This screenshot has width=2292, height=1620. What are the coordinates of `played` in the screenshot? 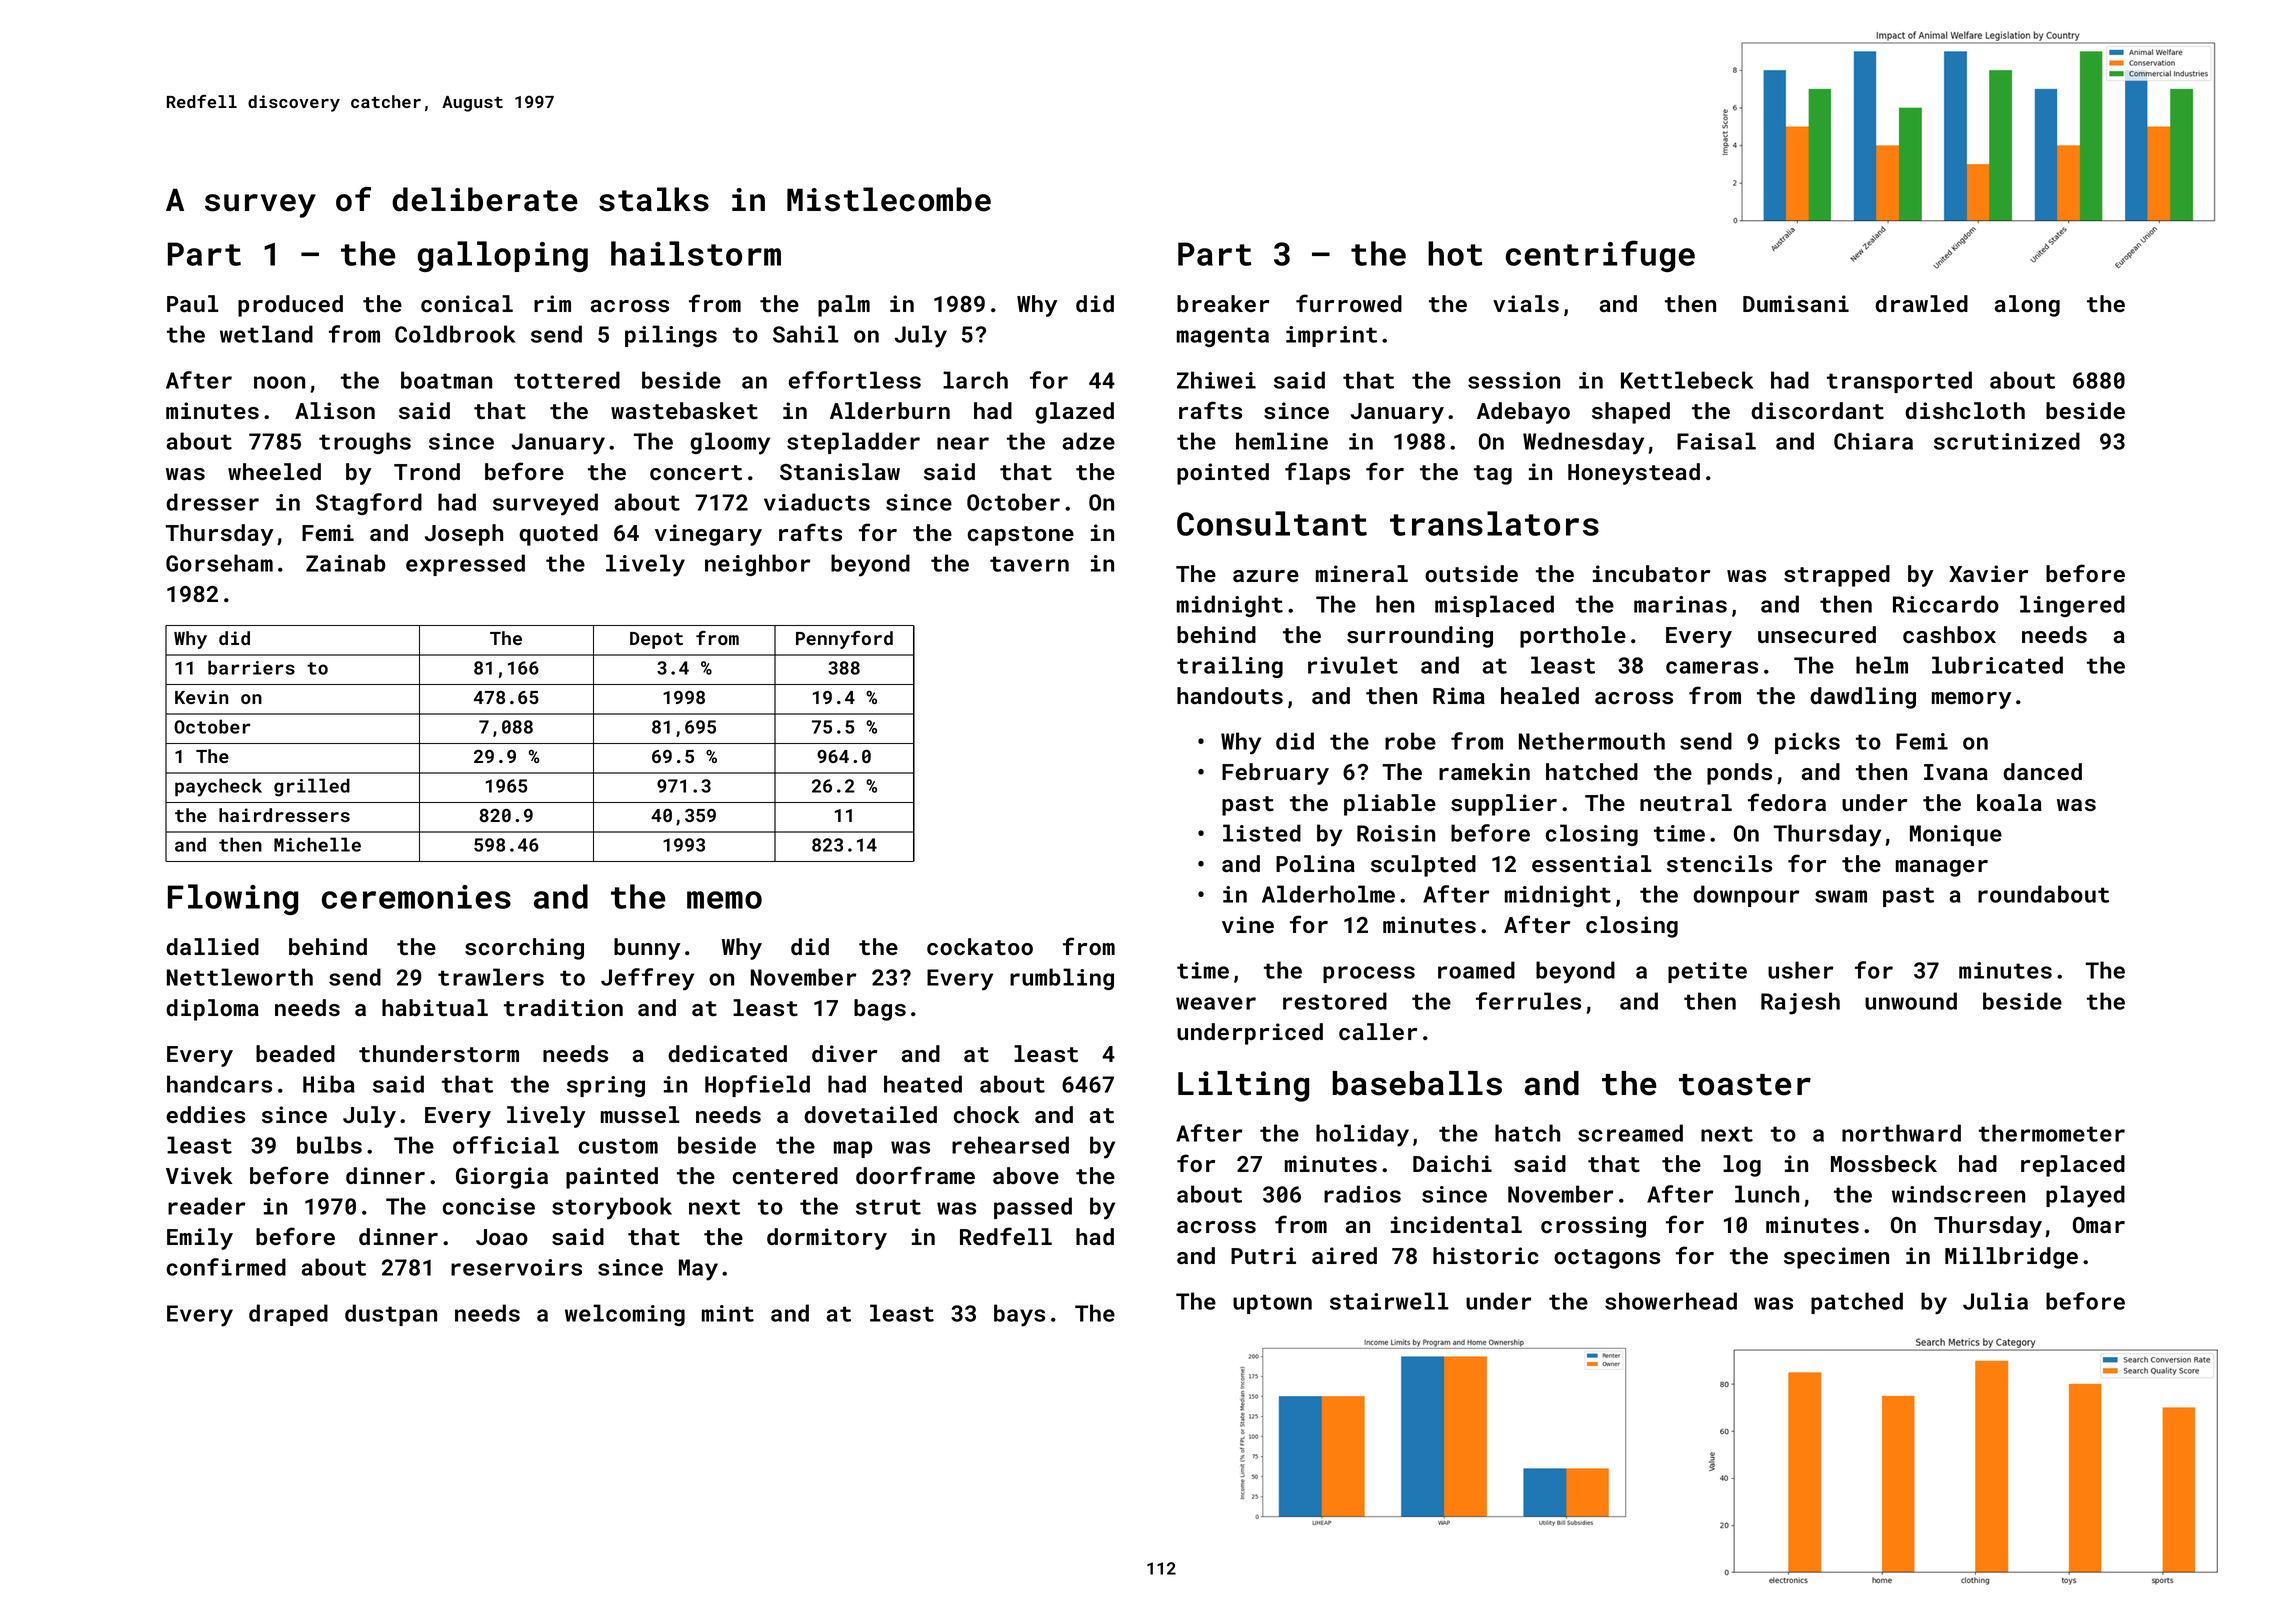 It's located at (2085, 1196).
